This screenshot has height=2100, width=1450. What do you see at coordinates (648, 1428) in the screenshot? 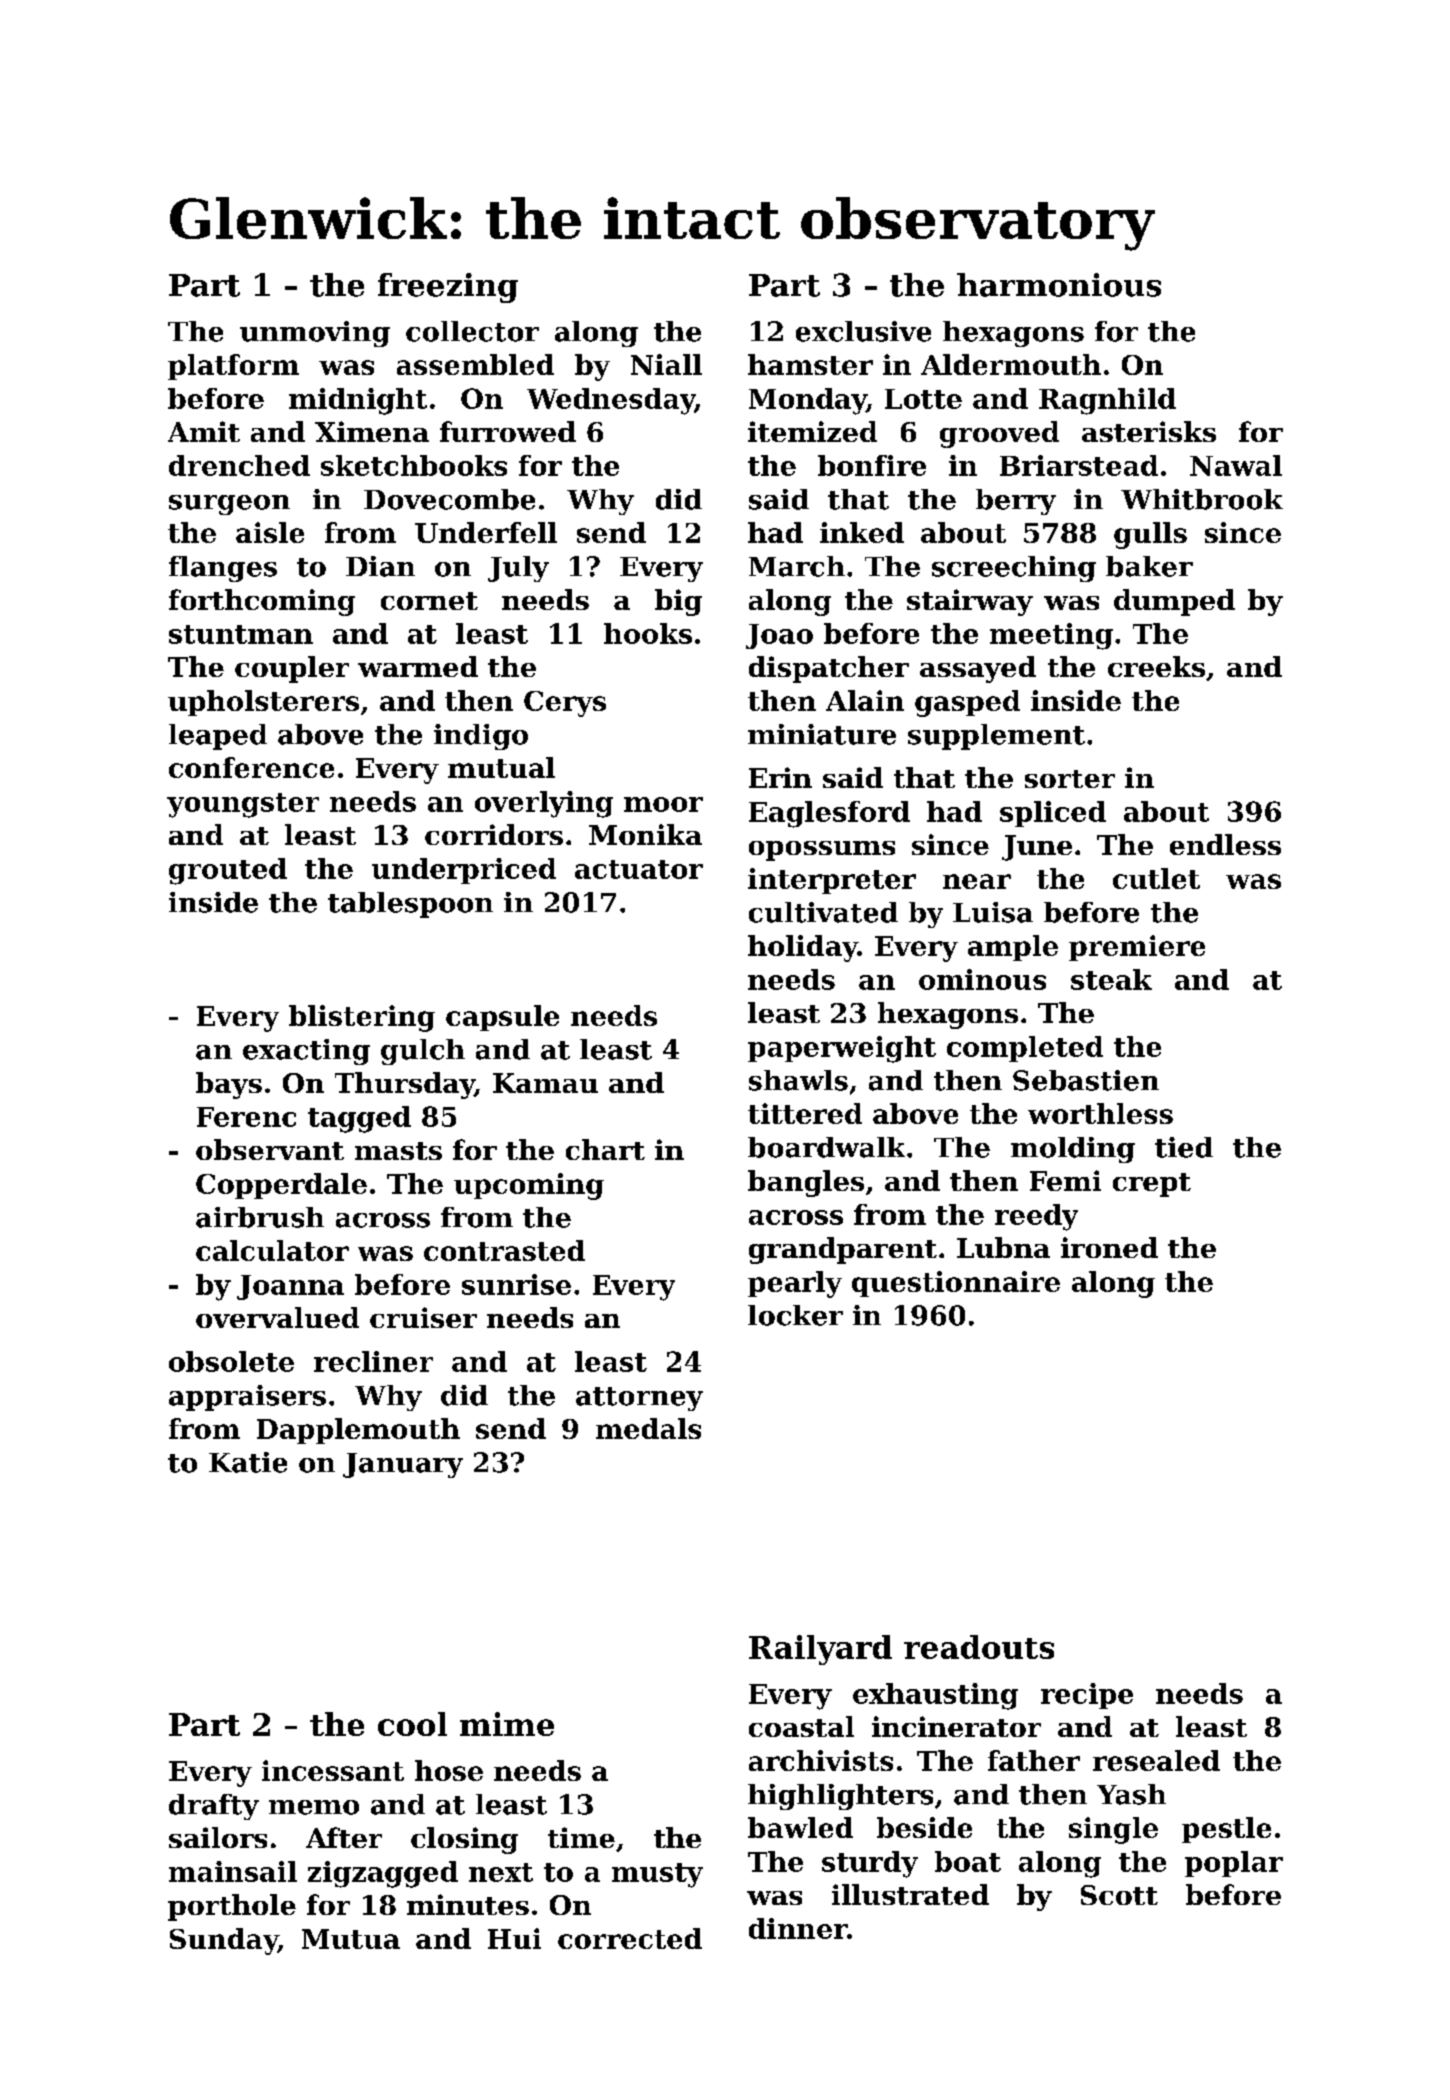
I see `medals` at bounding box center [648, 1428].
